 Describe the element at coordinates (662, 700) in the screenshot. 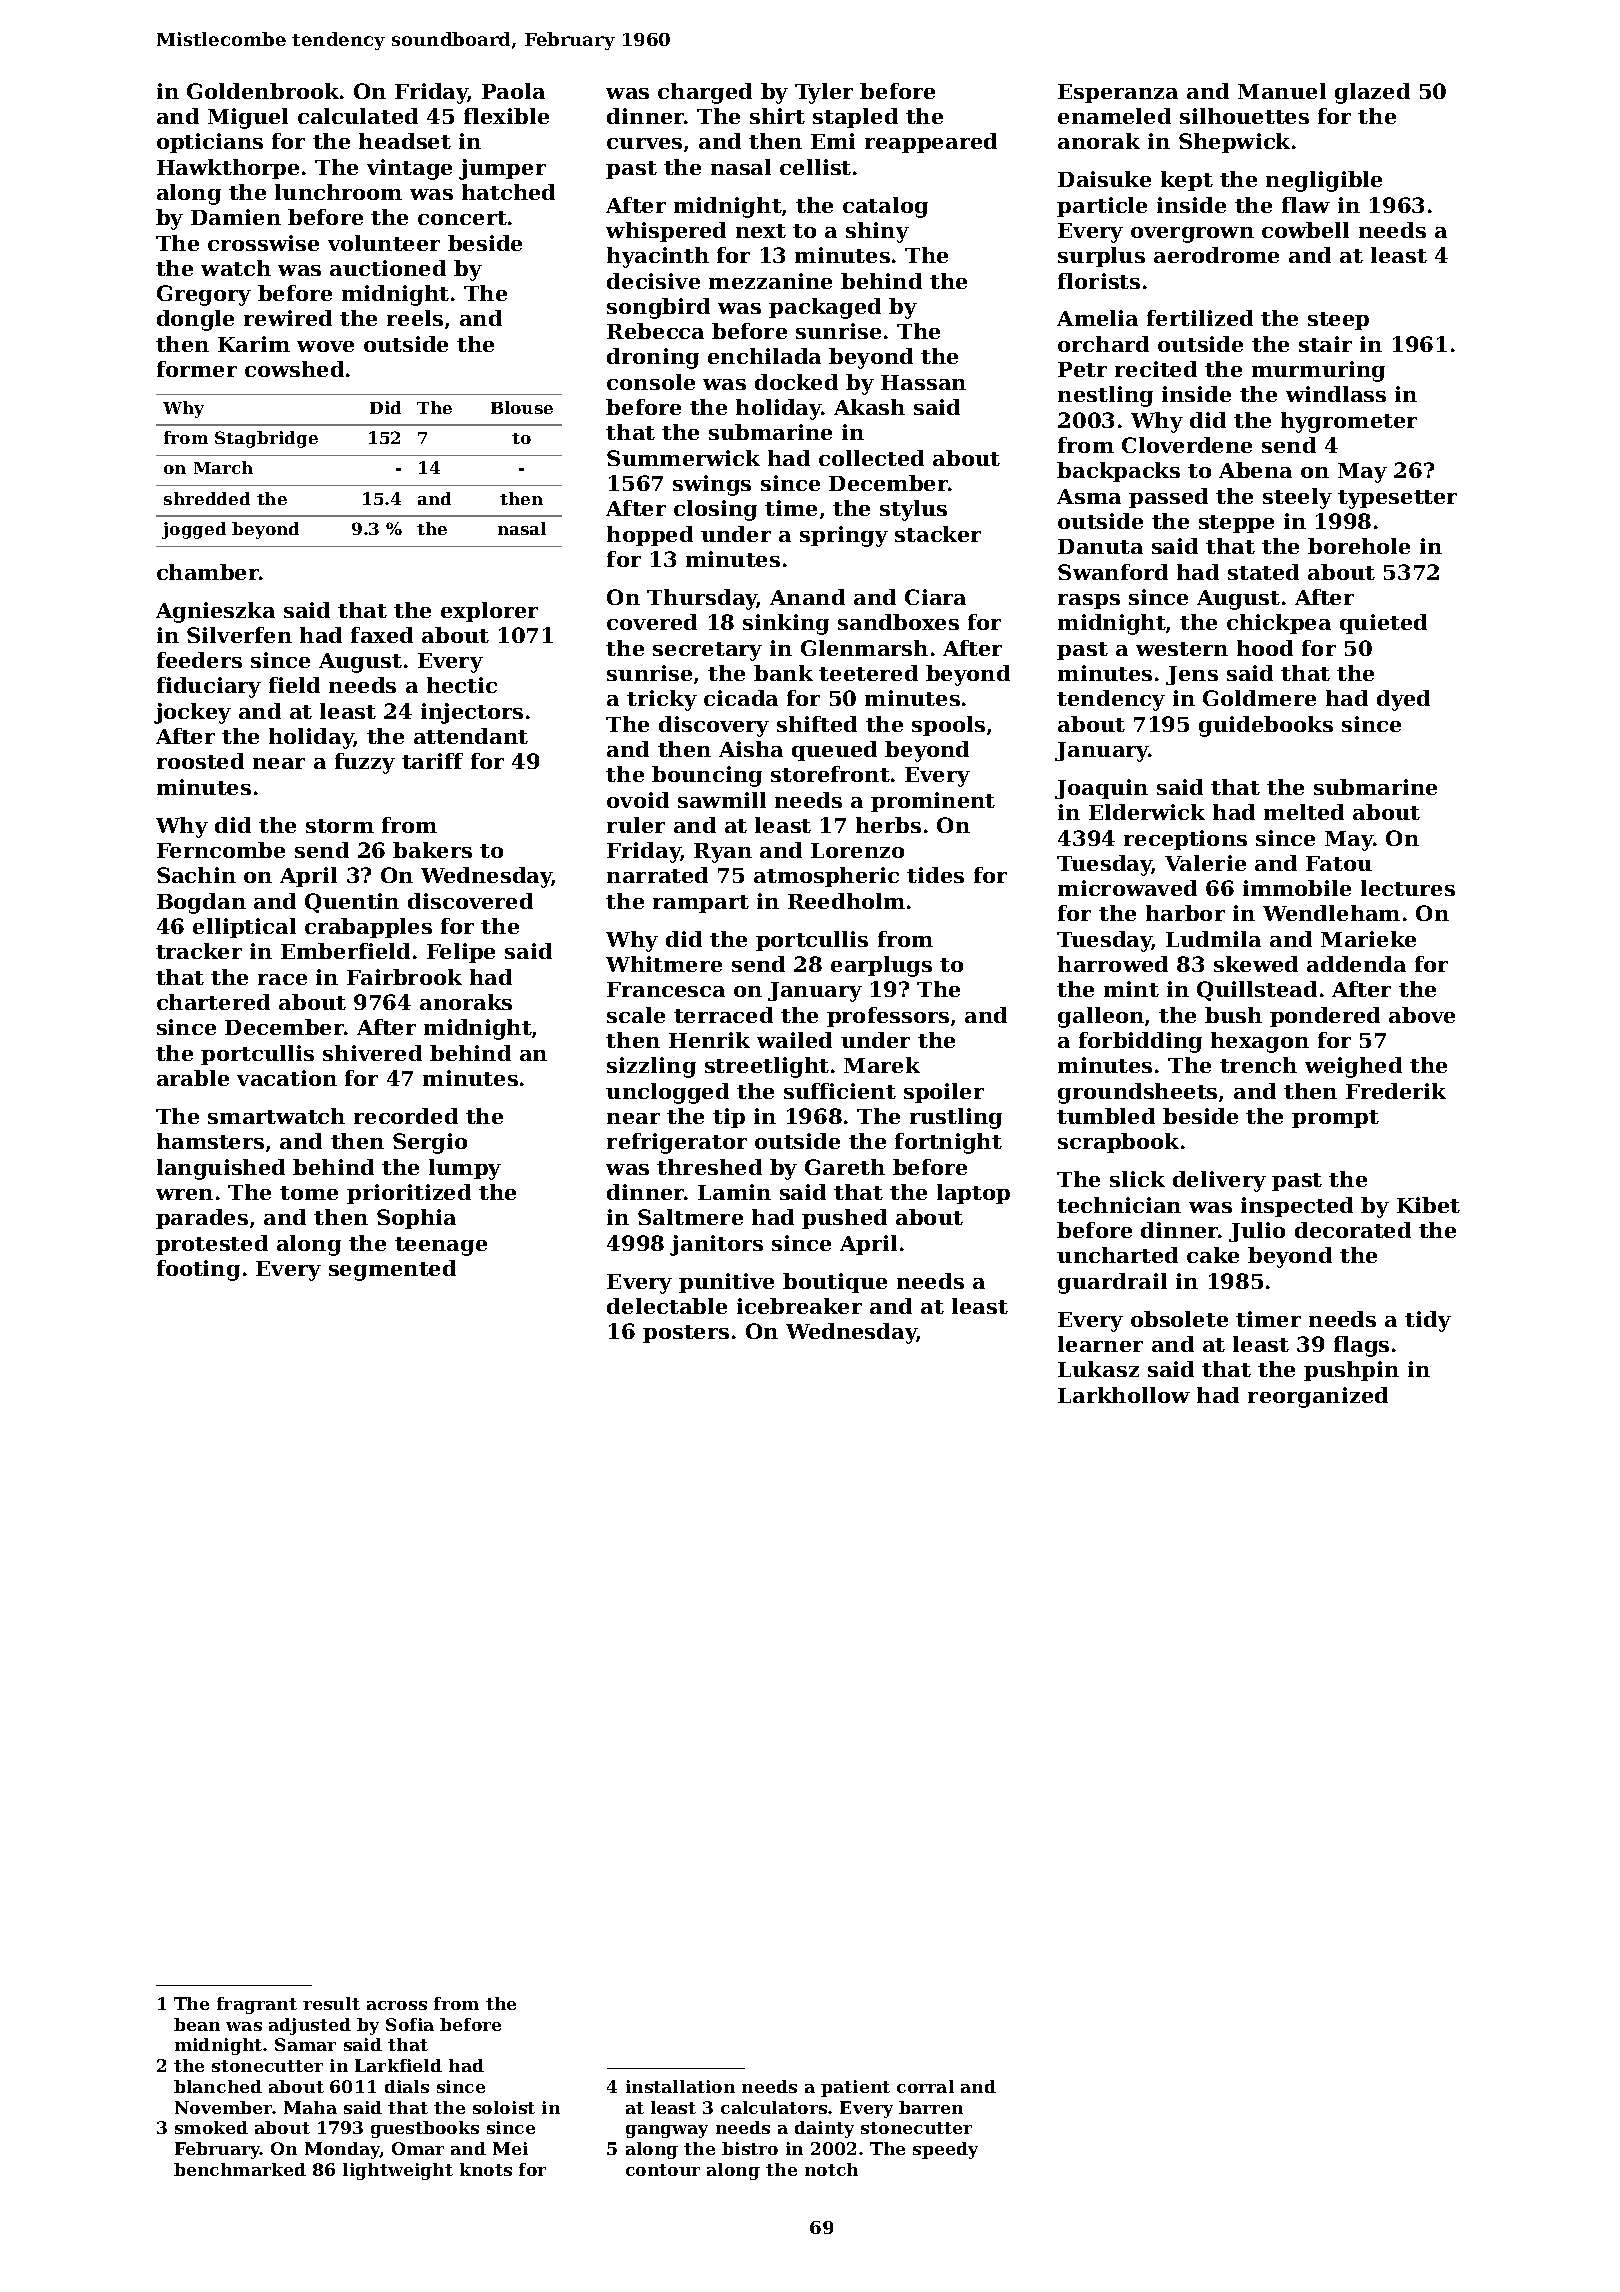

I see `tricky` at that location.
